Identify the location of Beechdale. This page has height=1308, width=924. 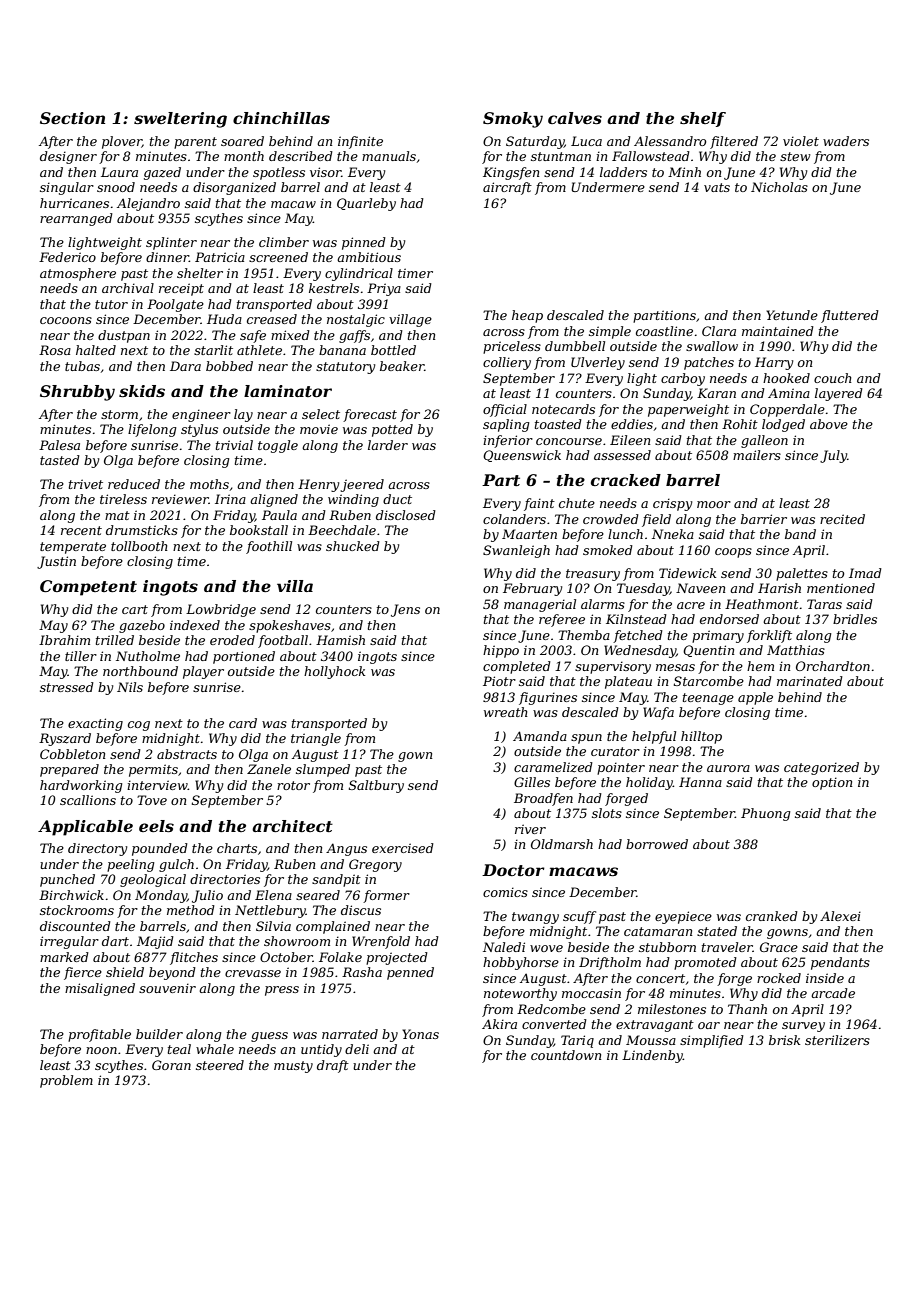
(342, 530).
